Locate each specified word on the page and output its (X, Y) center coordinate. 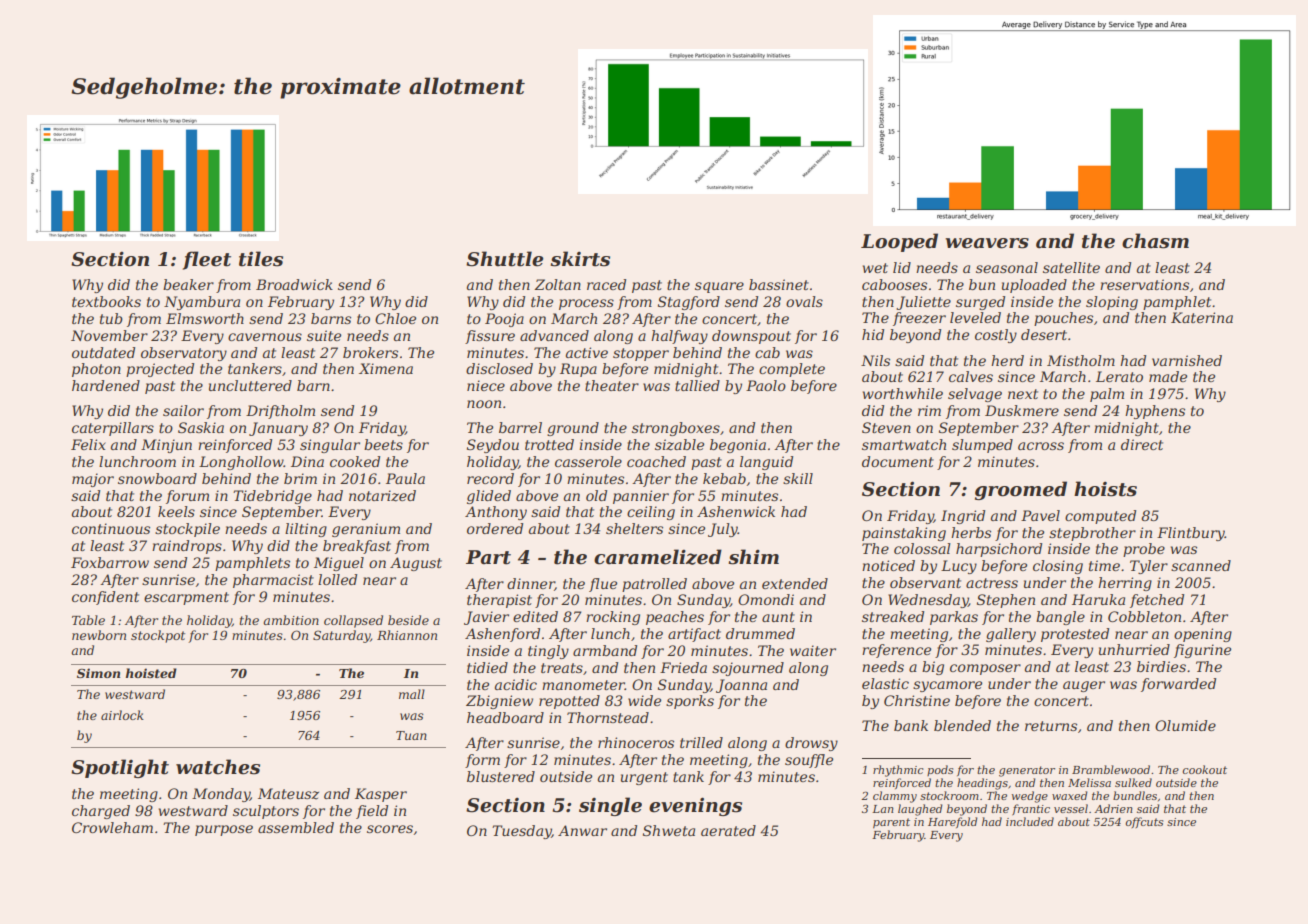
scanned (1201, 565)
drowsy (811, 744)
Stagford (689, 303)
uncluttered (250, 385)
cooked (355, 461)
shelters (634, 528)
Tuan (411, 735)
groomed (1021, 490)
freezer (919, 319)
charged (101, 812)
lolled (337, 579)
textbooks (106, 301)
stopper (641, 354)
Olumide (1185, 725)
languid (766, 463)
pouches (1063, 319)
